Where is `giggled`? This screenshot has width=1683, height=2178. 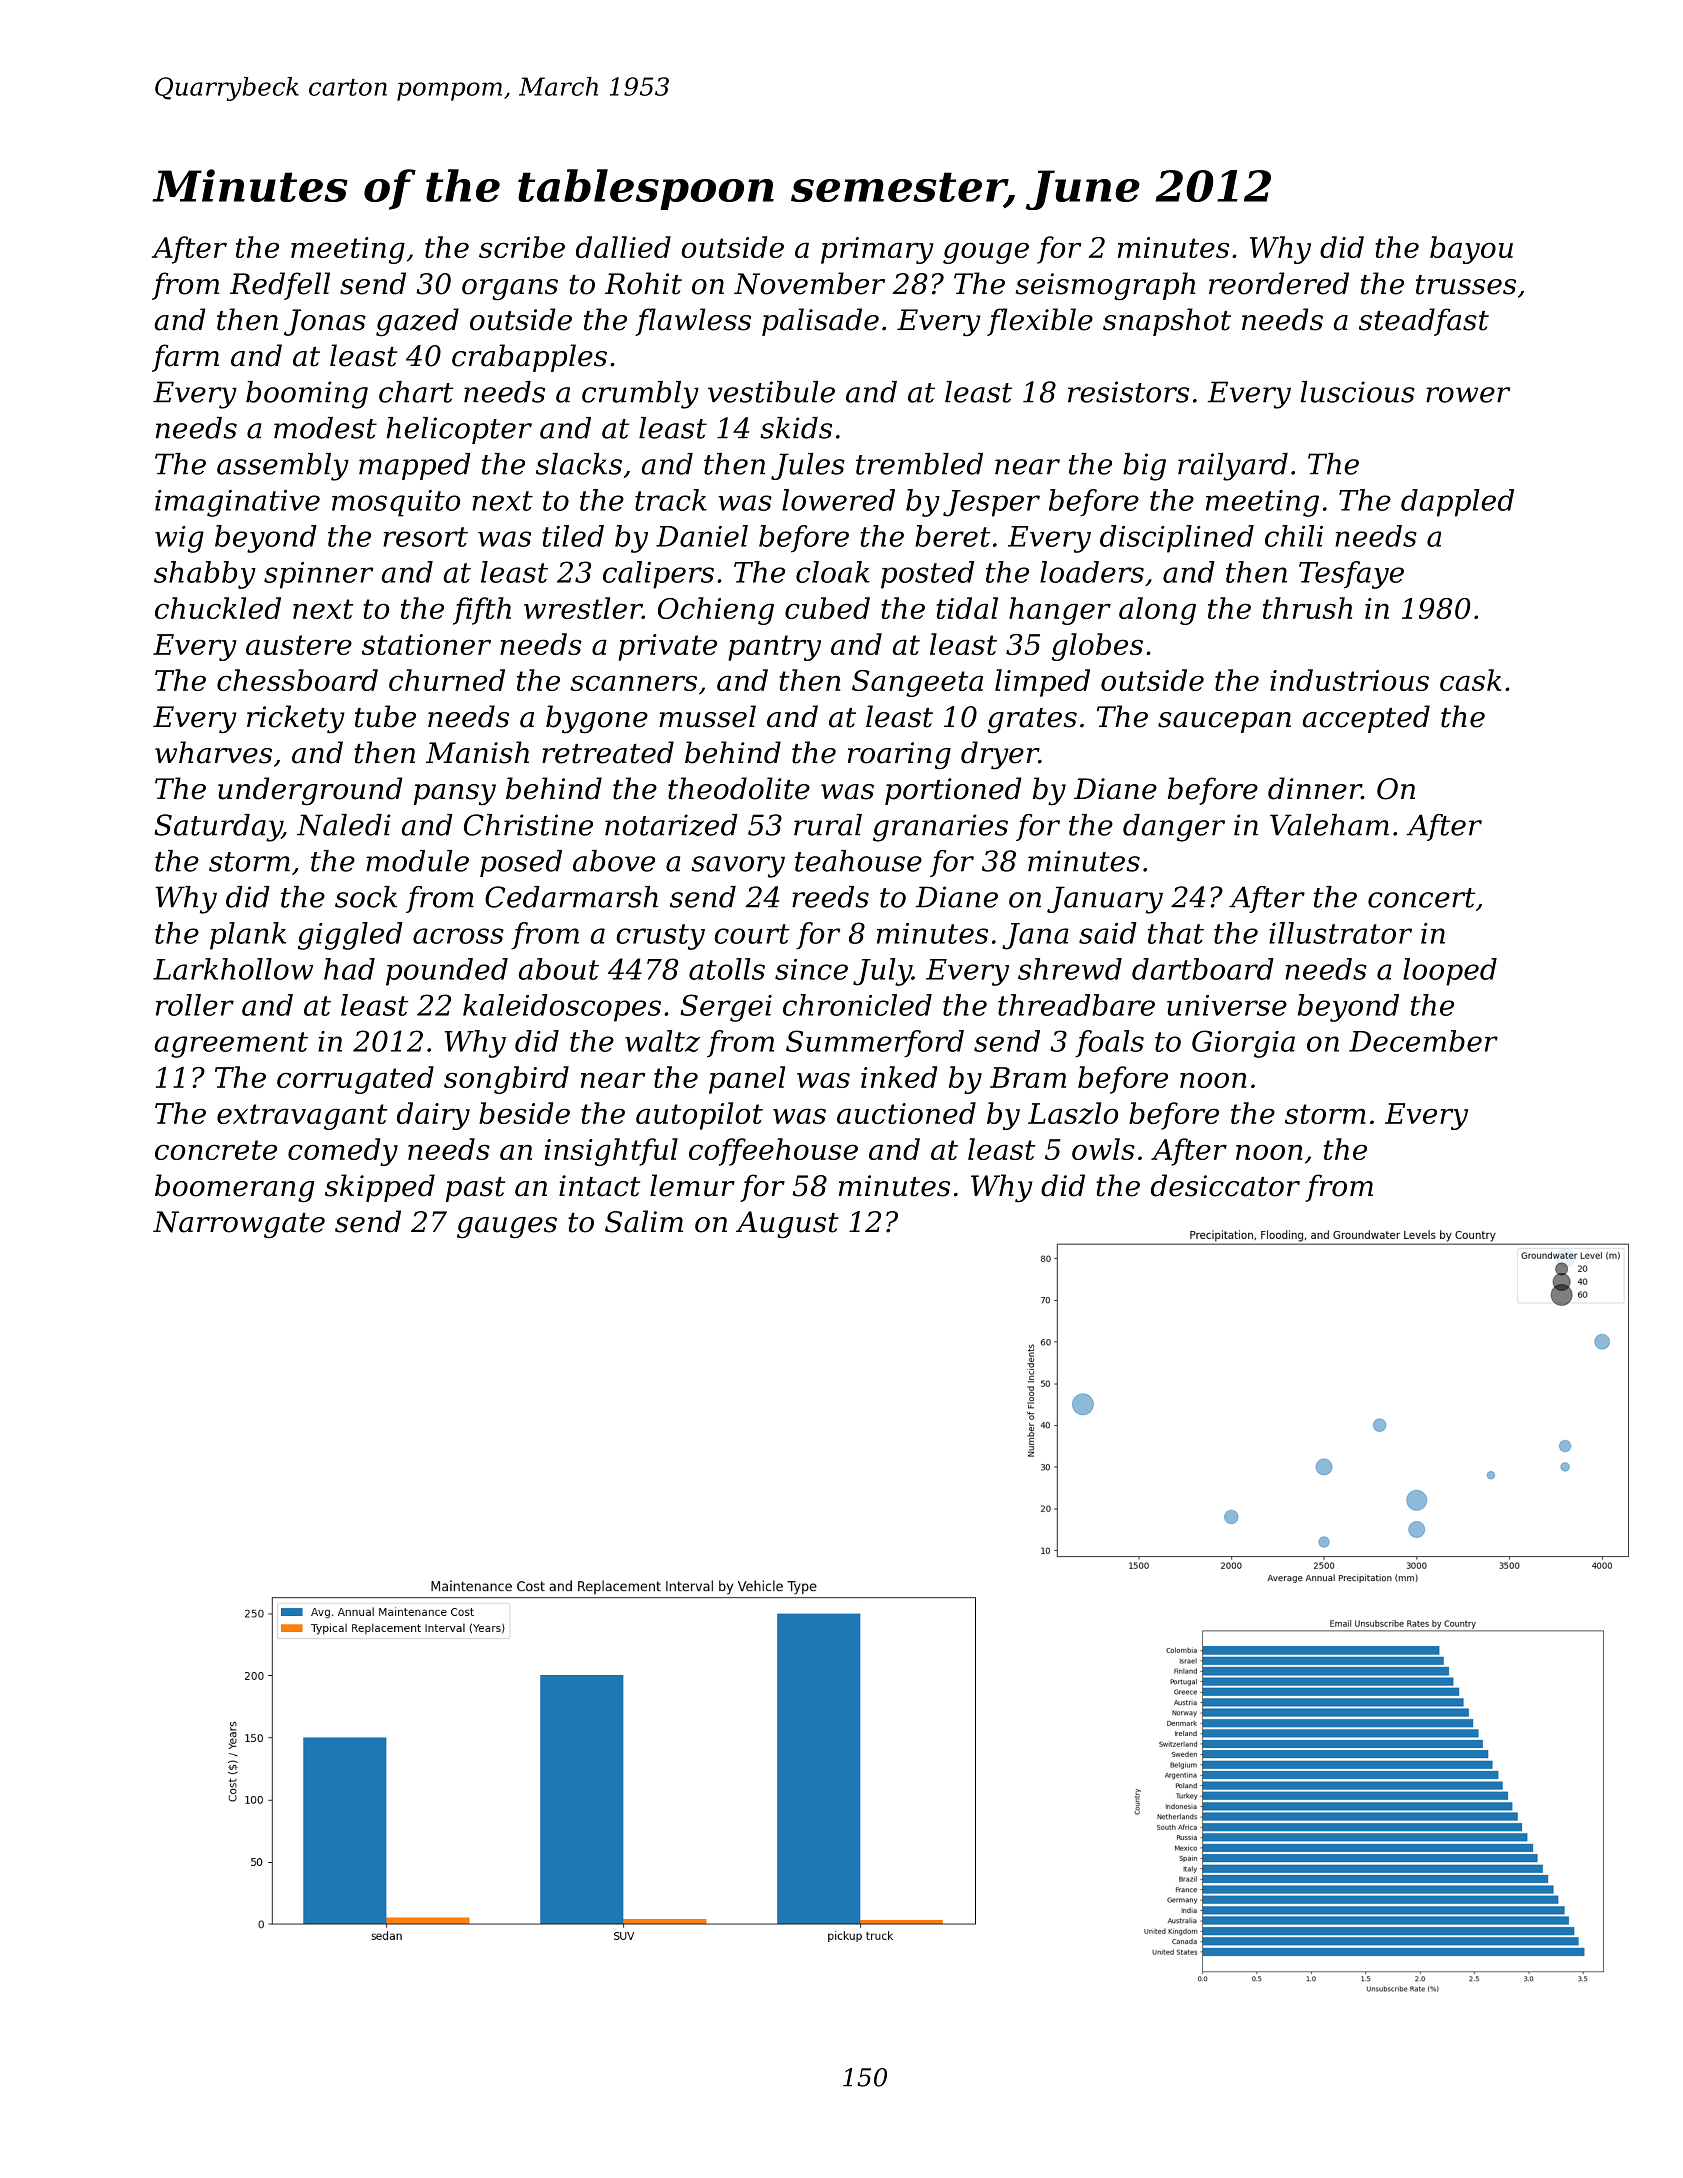
giggled is located at coordinates (350, 936).
